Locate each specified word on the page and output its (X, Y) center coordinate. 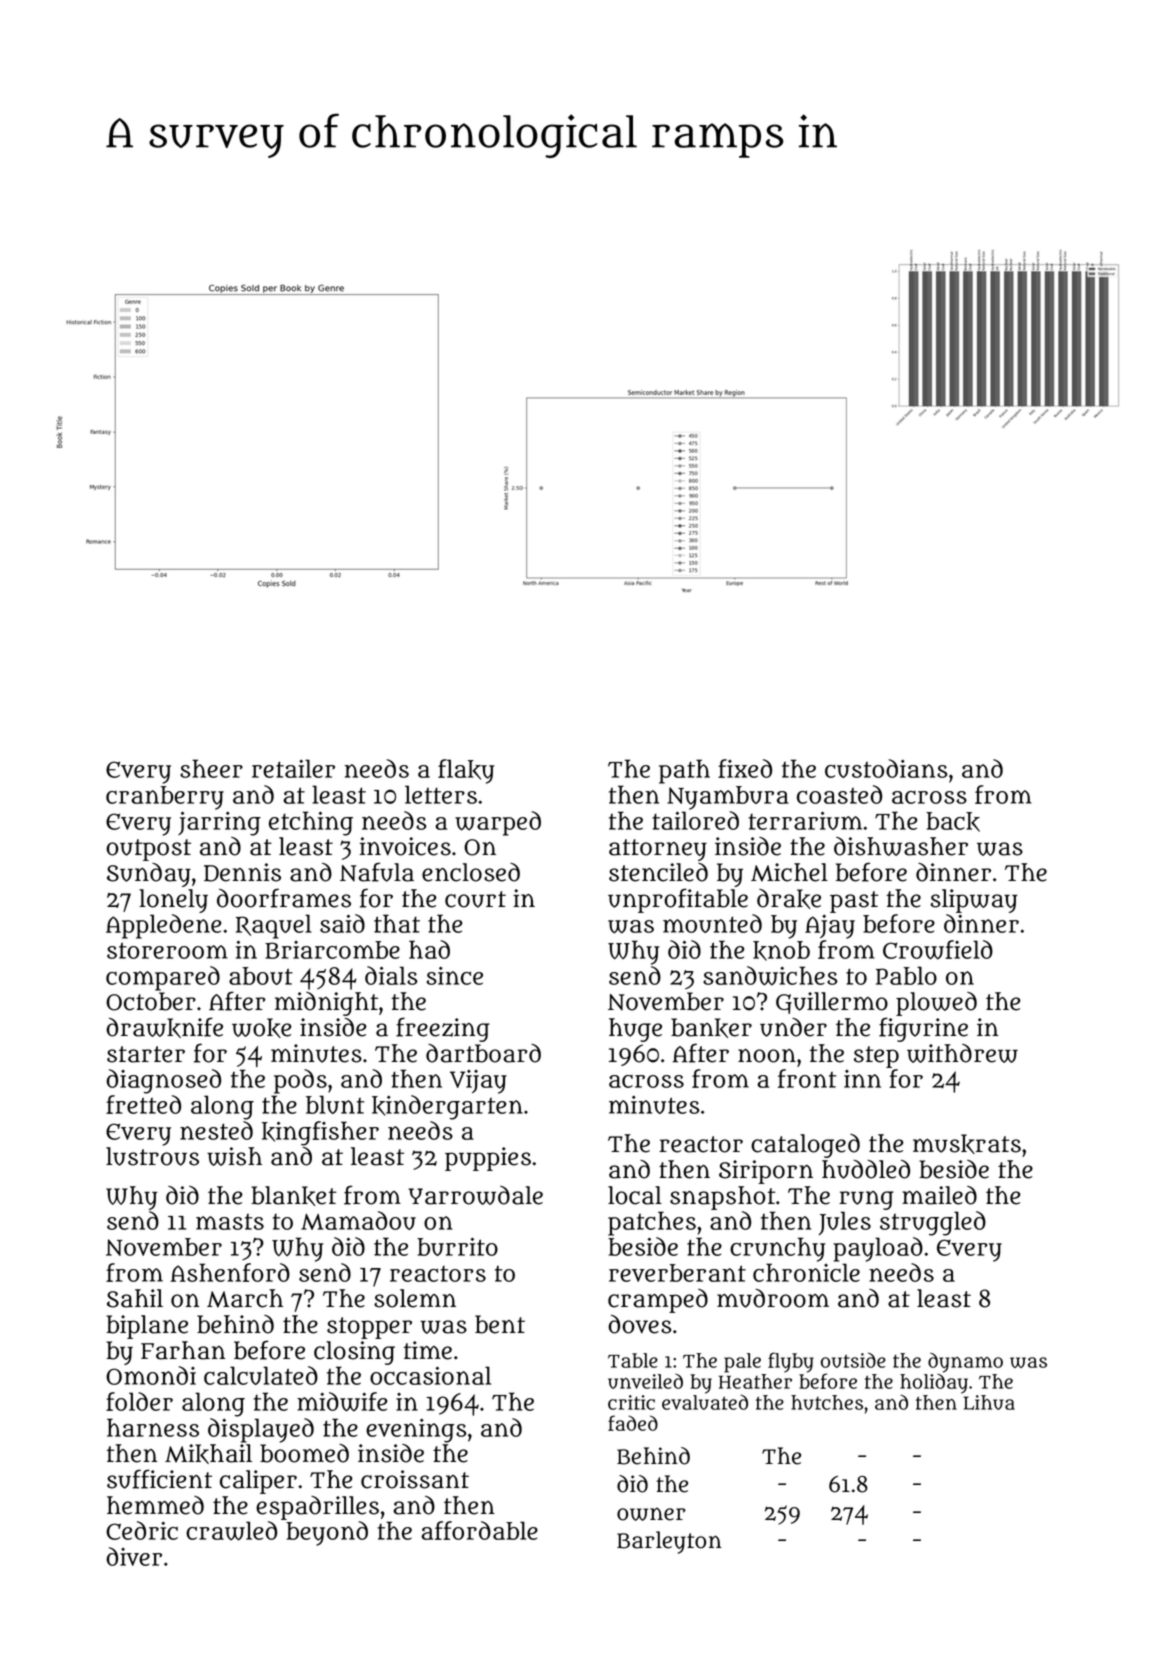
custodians (886, 768)
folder (139, 1401)
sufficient (159, 1479)
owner (651, 1514)
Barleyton (669, 1542)
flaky (466, 771)
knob (781, 951)
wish (234, 1156)
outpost (148, 850)
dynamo (965, 1362)
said (342, 923)
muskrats (967, 1144)
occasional (430, 1375)
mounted (712, 923)
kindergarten (447, 1107)
